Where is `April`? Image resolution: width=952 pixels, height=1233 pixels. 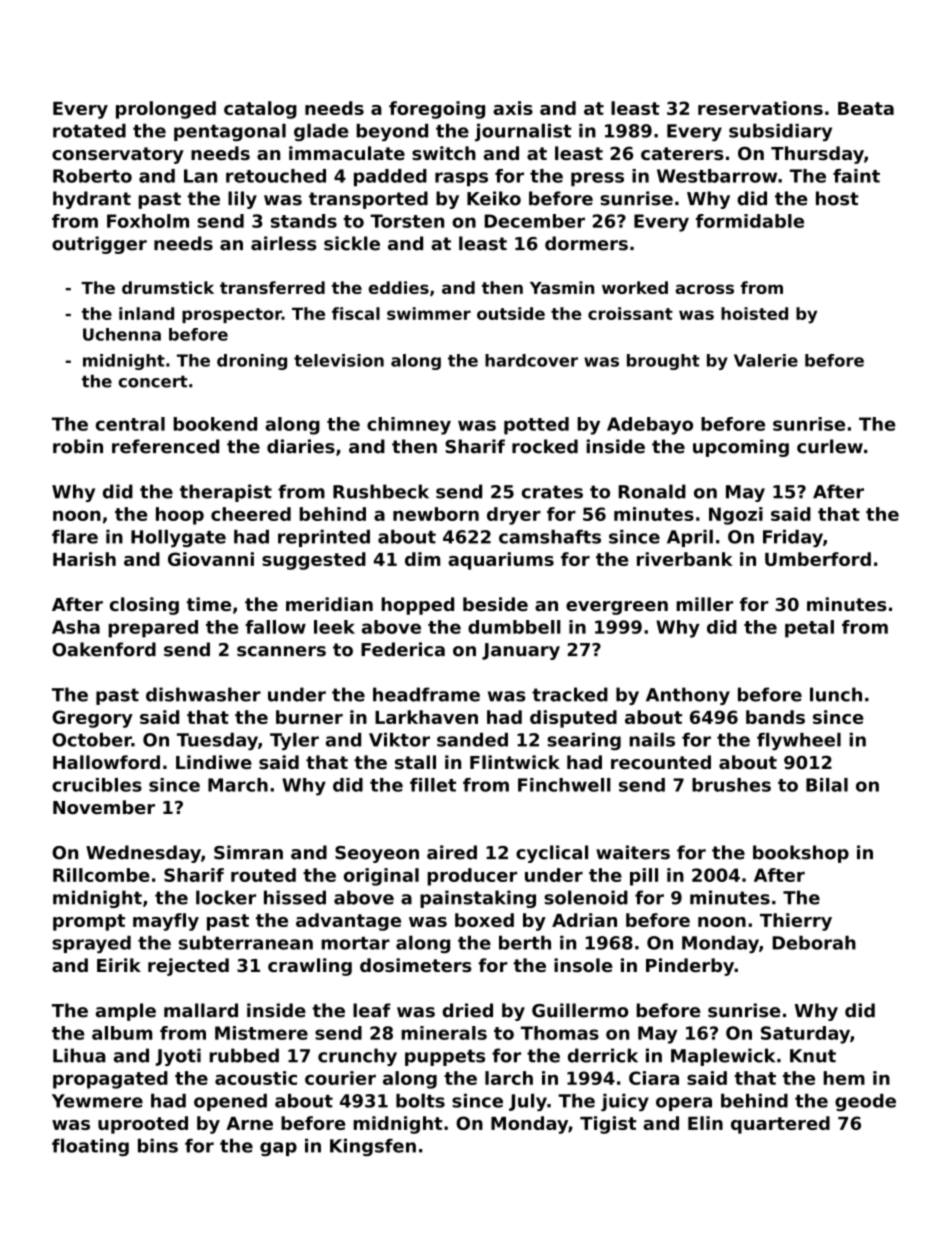
April is located at coordinates (690, 538).
